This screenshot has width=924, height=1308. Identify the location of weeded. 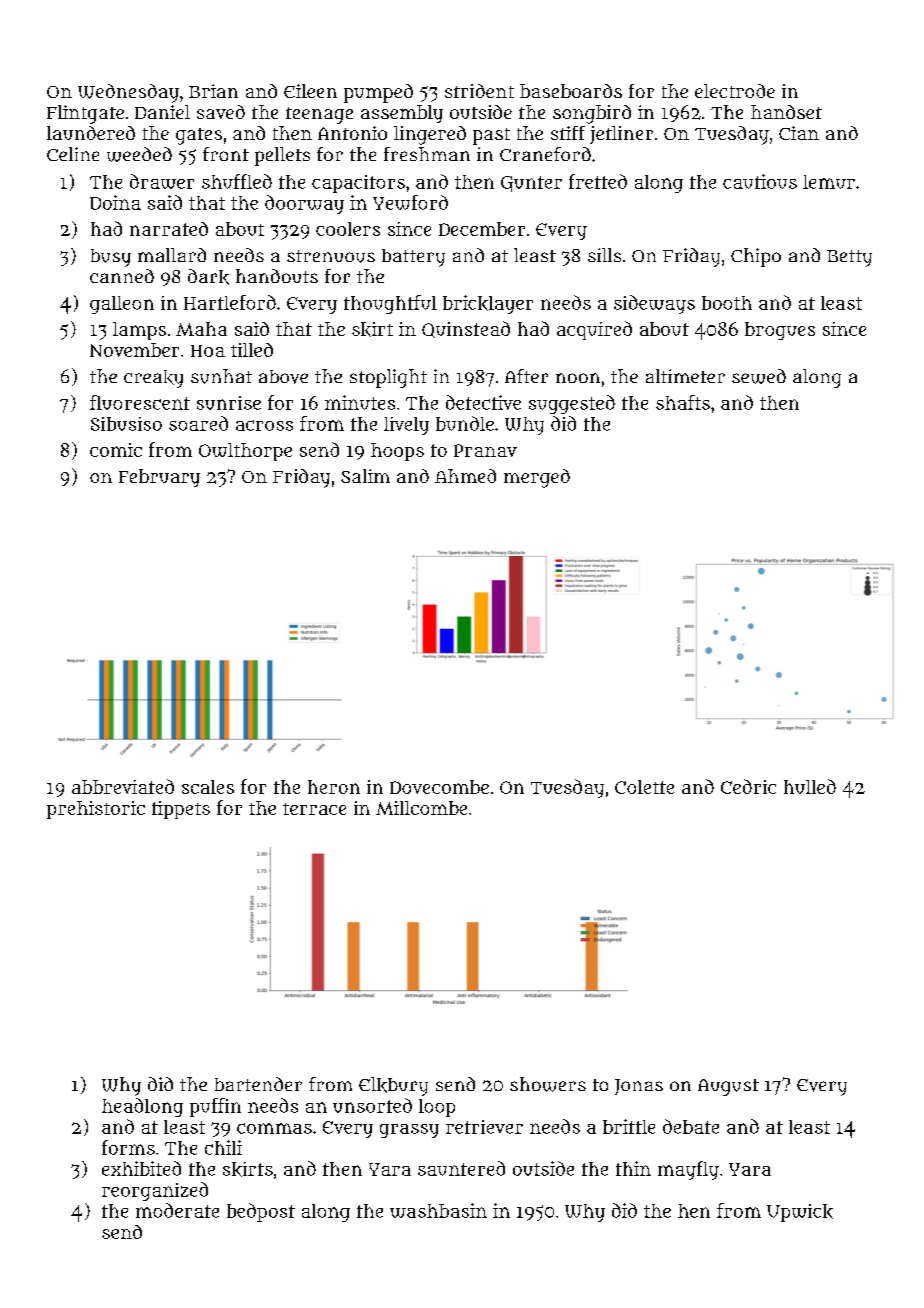
(139, 154).
